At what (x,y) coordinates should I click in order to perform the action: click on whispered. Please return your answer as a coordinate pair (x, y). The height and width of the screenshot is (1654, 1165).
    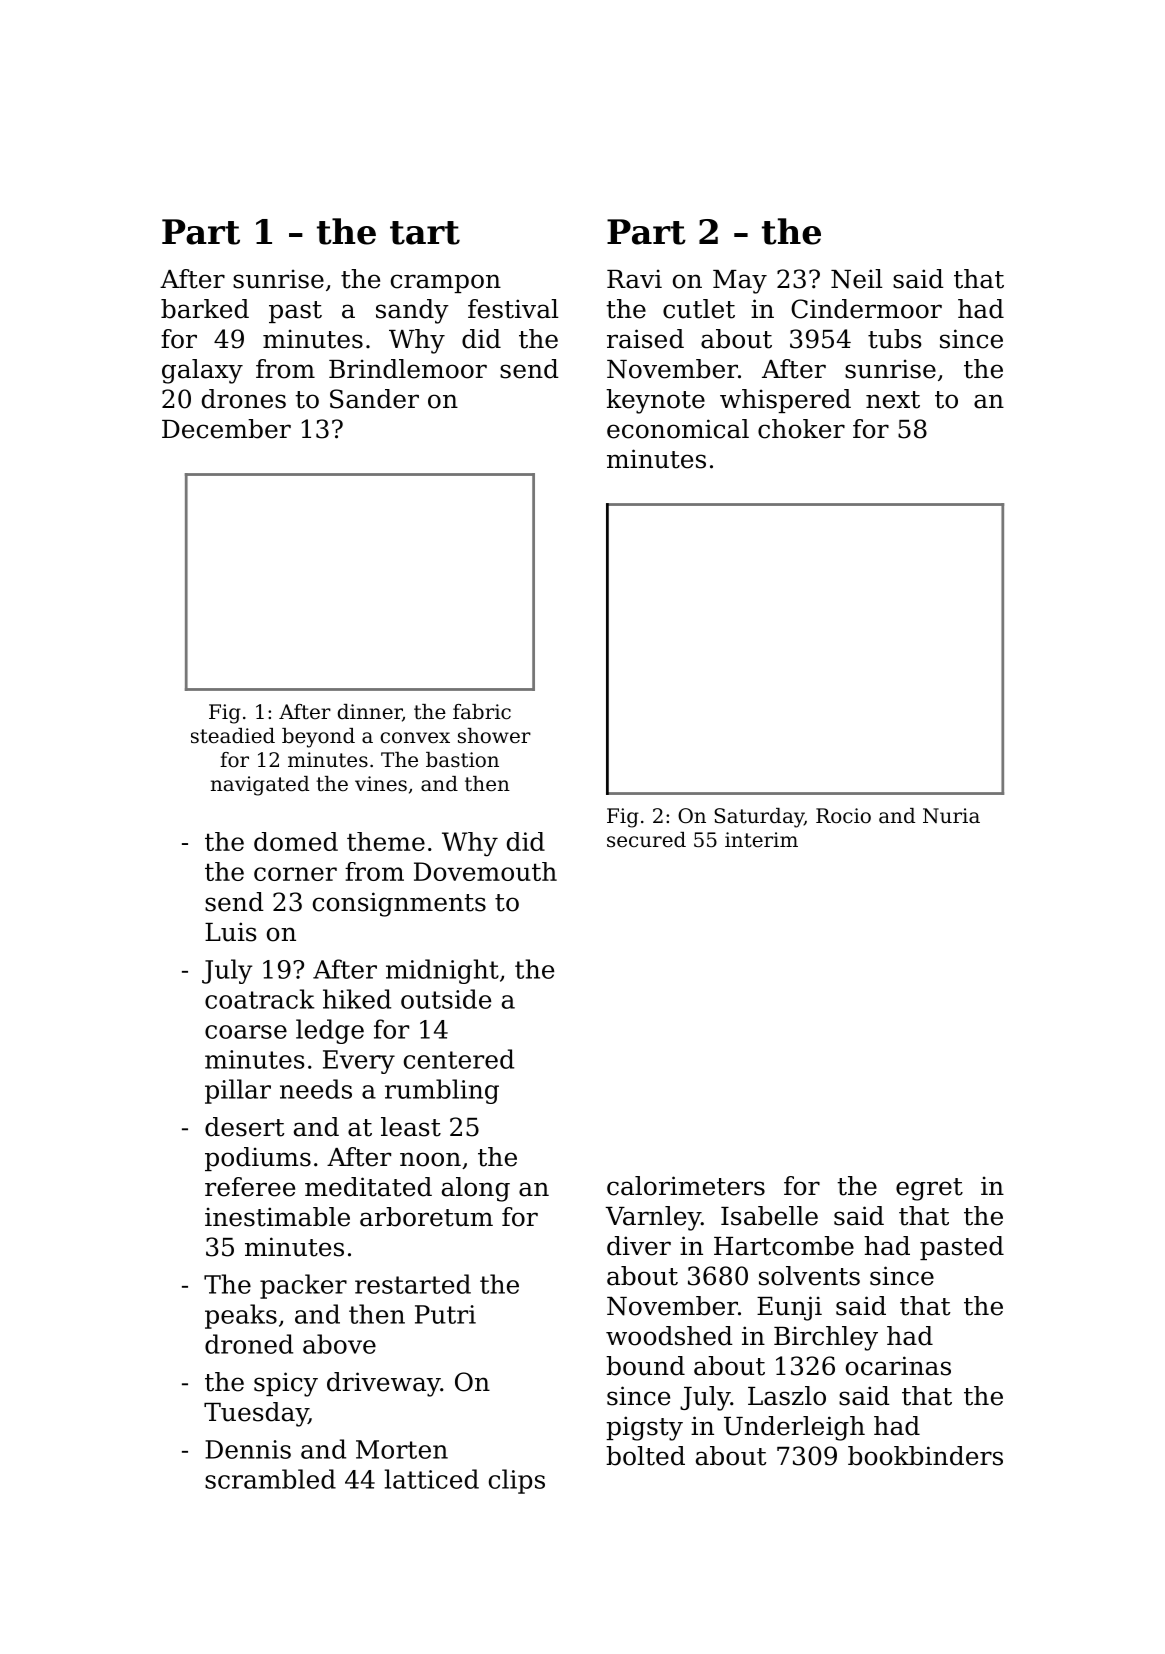
    Looking at the image, I should click on (785, 401).
